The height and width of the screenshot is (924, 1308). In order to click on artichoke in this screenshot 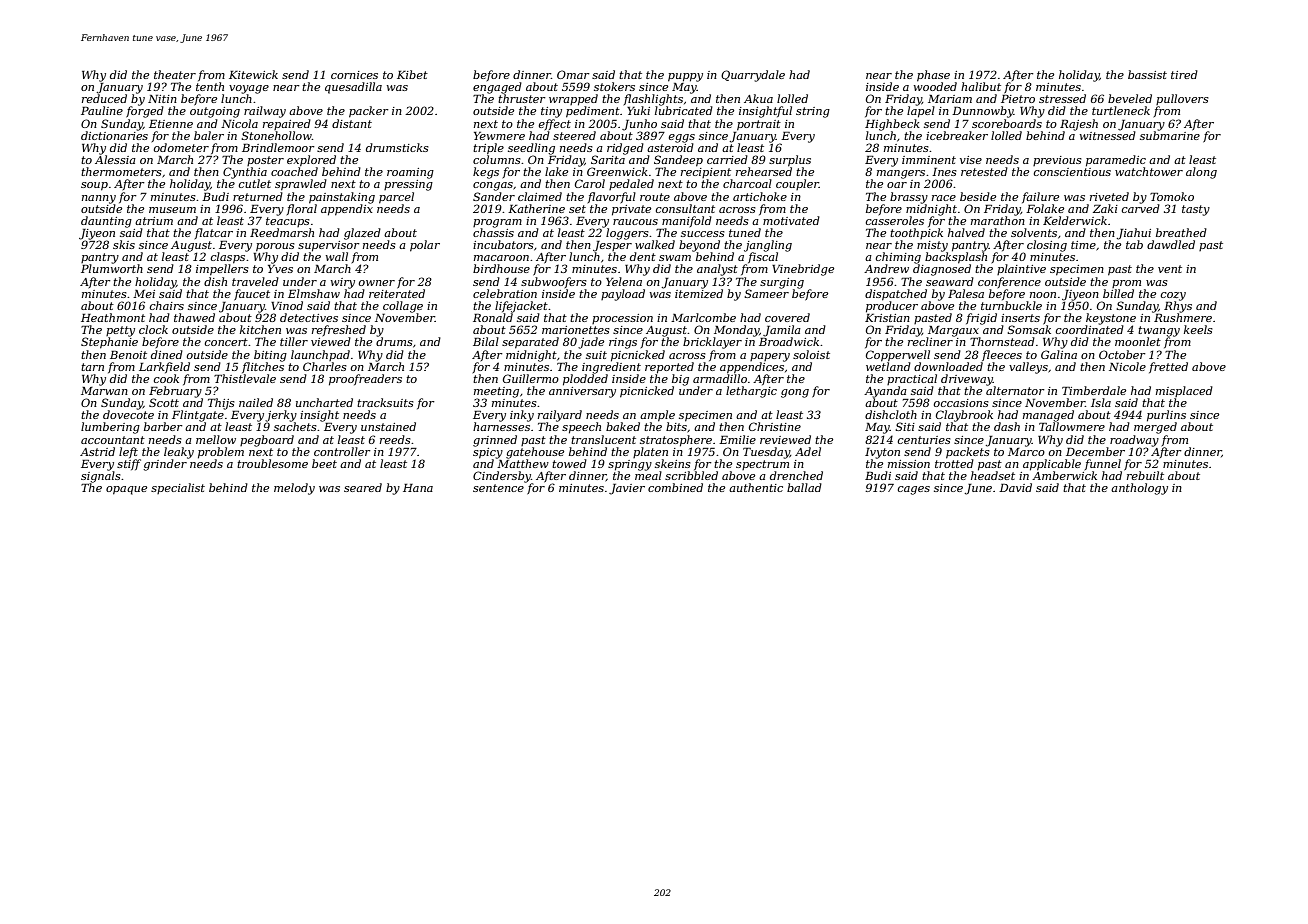, I will do `click(760, 196)`.
